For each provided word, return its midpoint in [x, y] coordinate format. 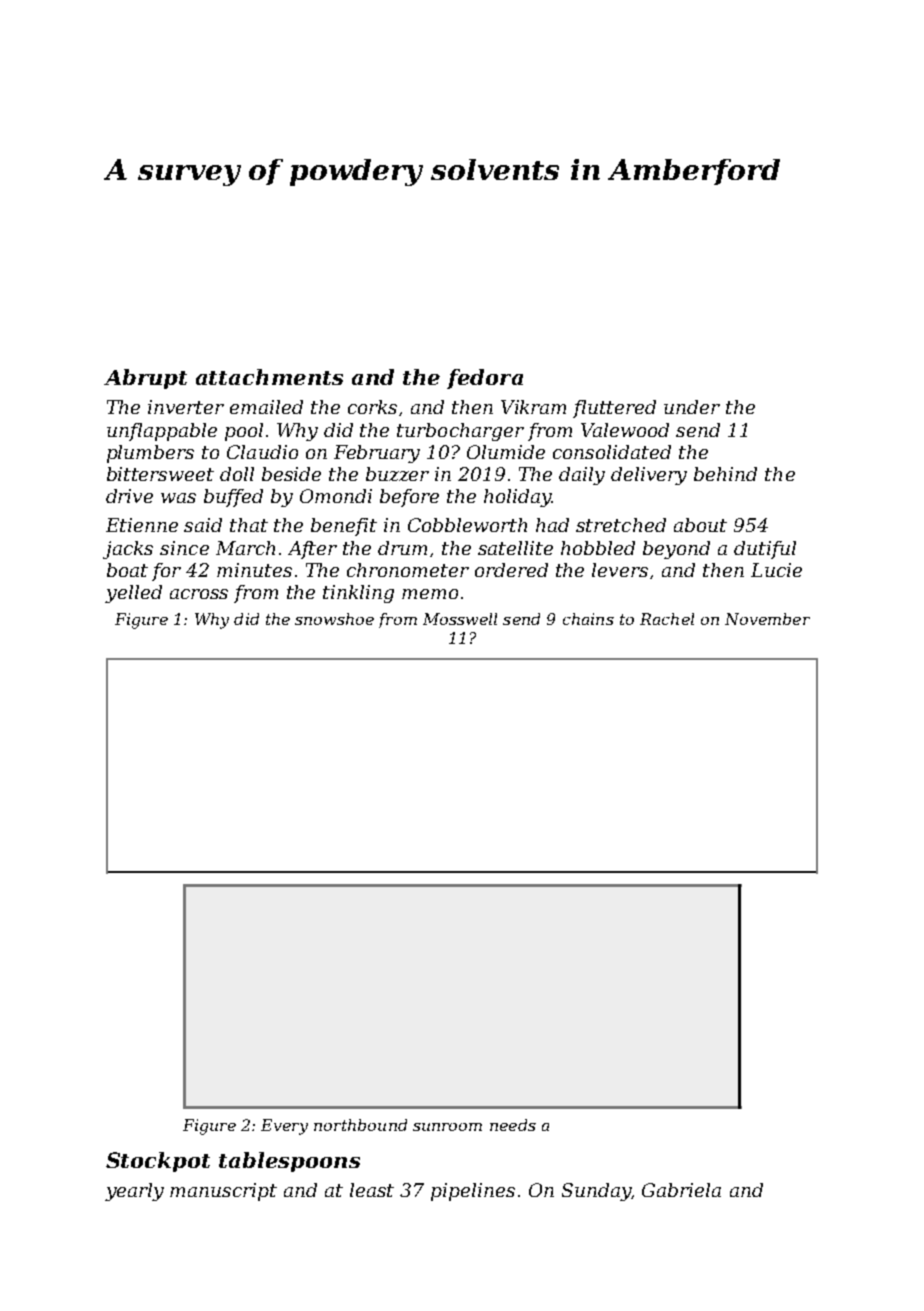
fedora [485, 379]
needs [513, 1125]
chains [588, 619]
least [372, 1190]
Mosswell [460, 619]
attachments [269, 377]
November [767, 619]
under [692, 407]
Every [284, 1127]
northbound [360, 1125]
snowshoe [334, 619]
